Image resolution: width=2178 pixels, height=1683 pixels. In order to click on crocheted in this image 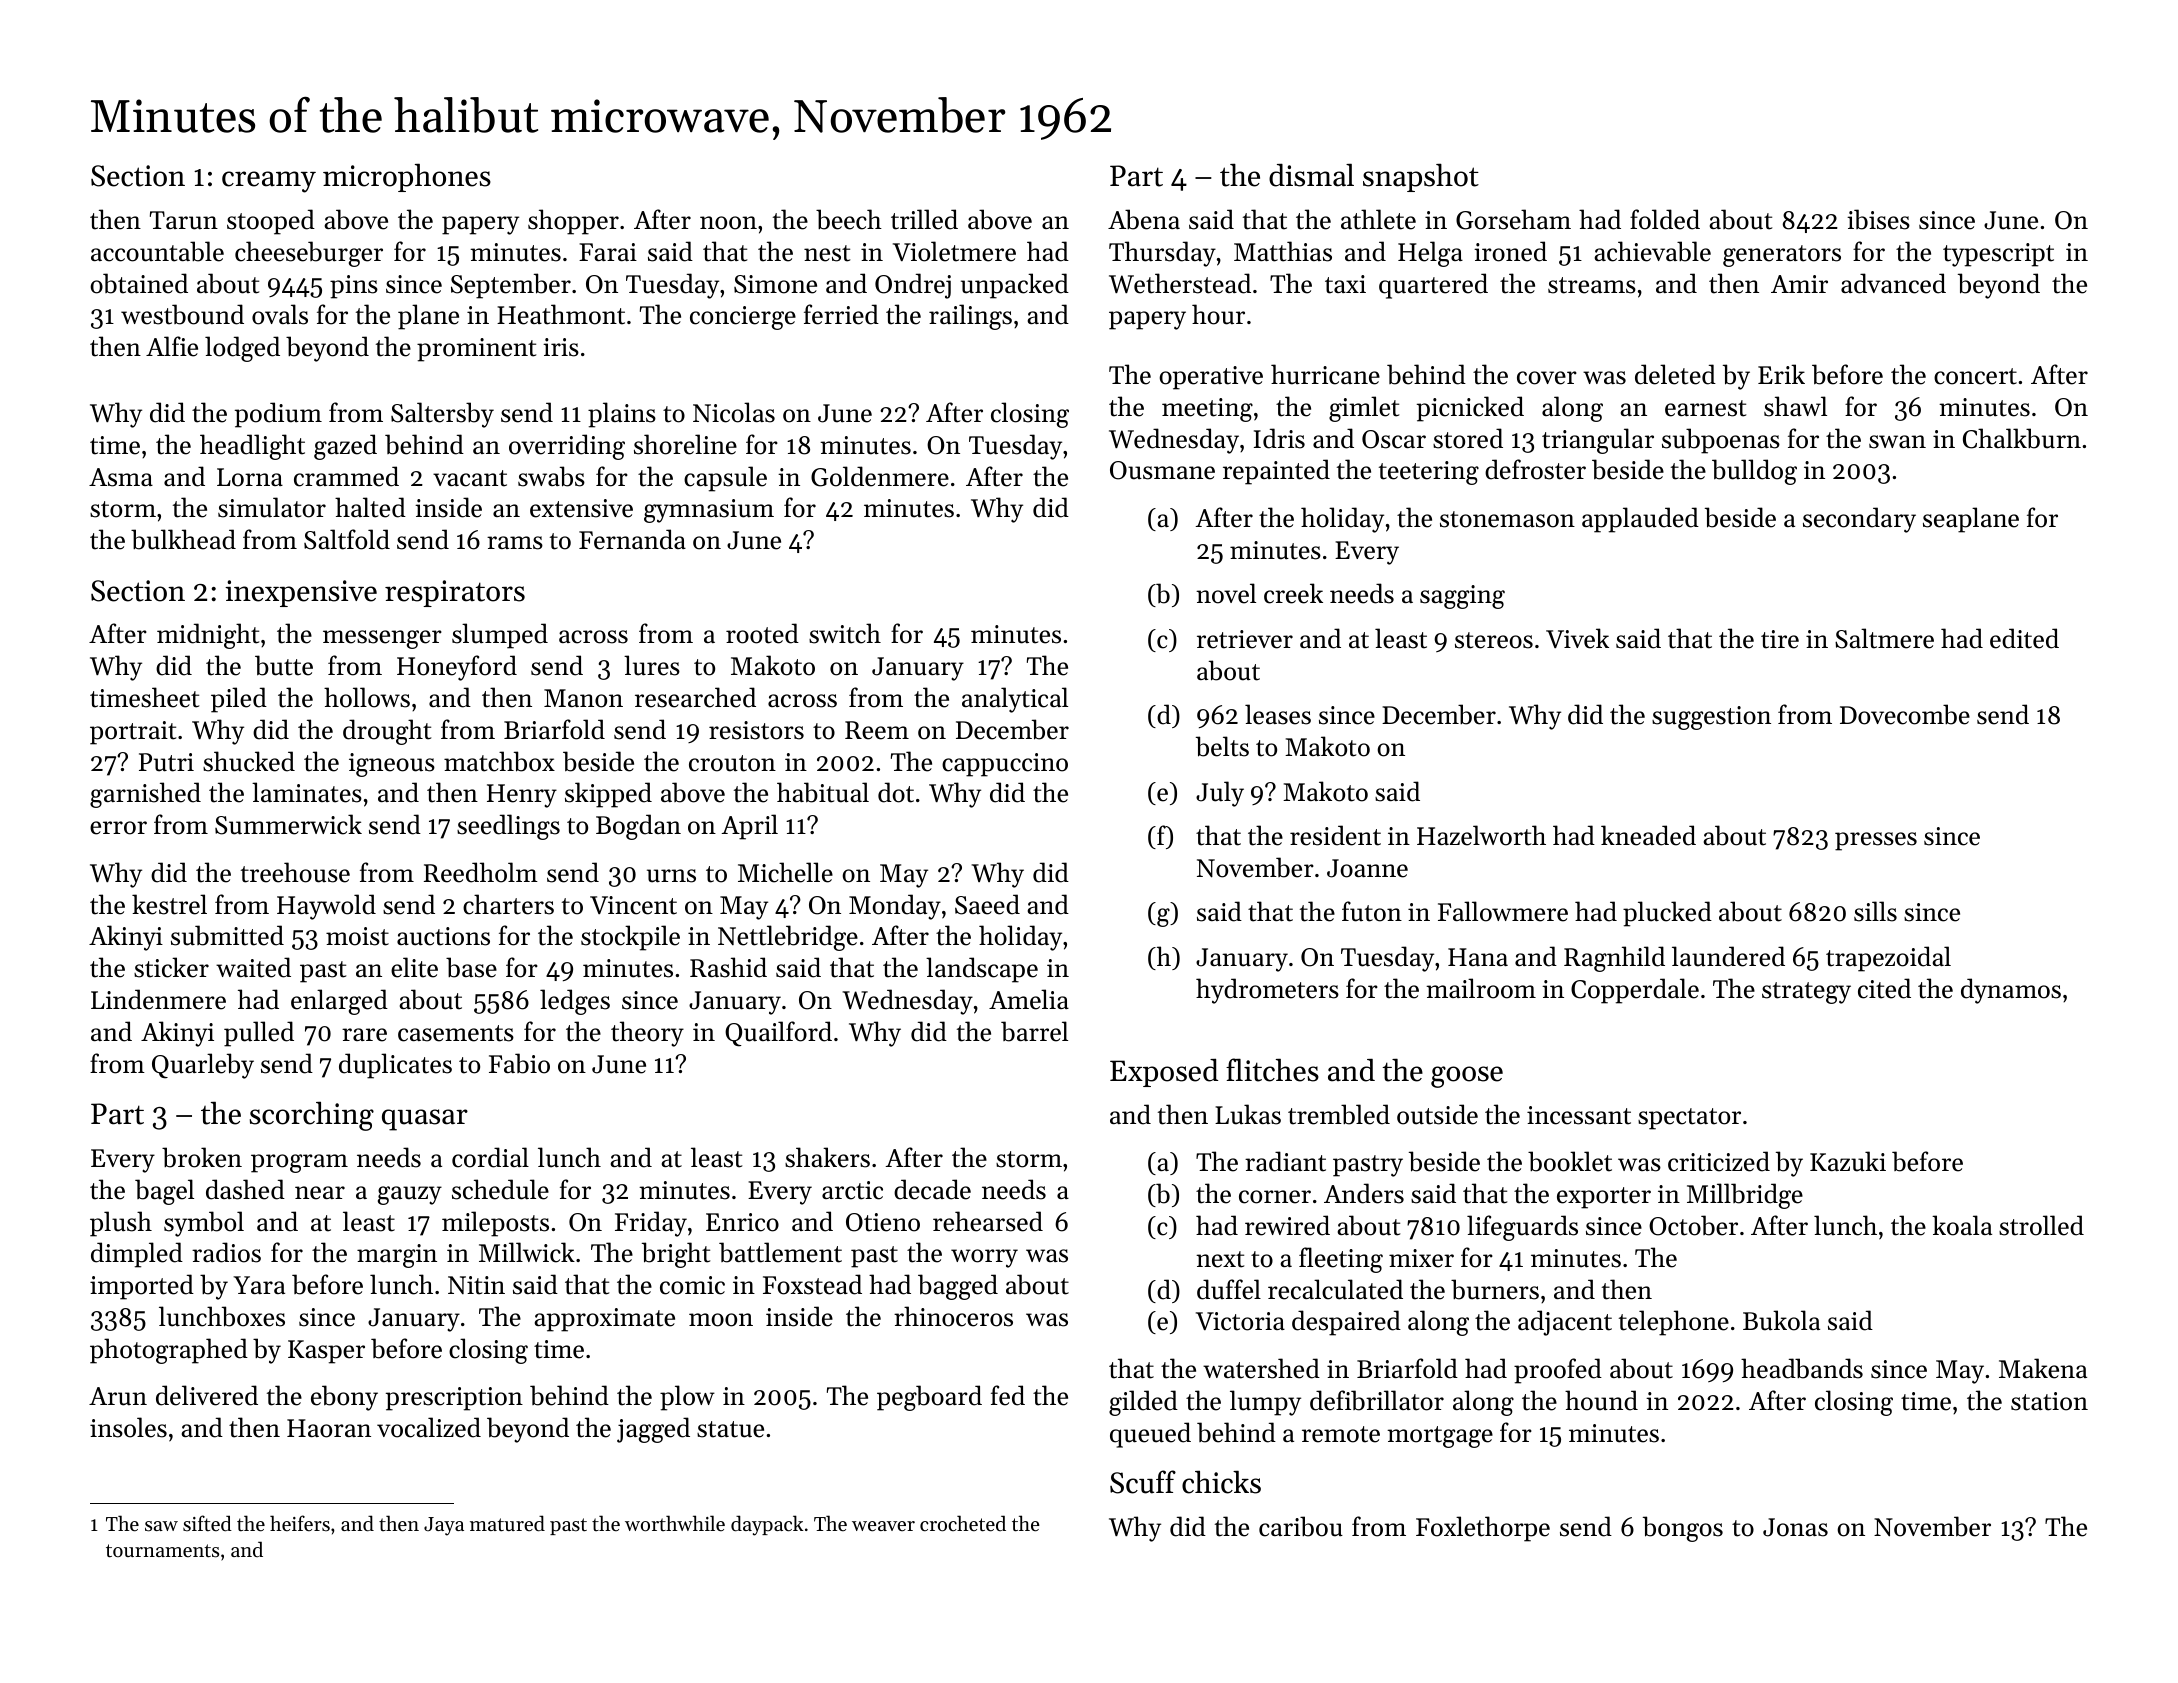, I will do `click(963, 1523)`.
